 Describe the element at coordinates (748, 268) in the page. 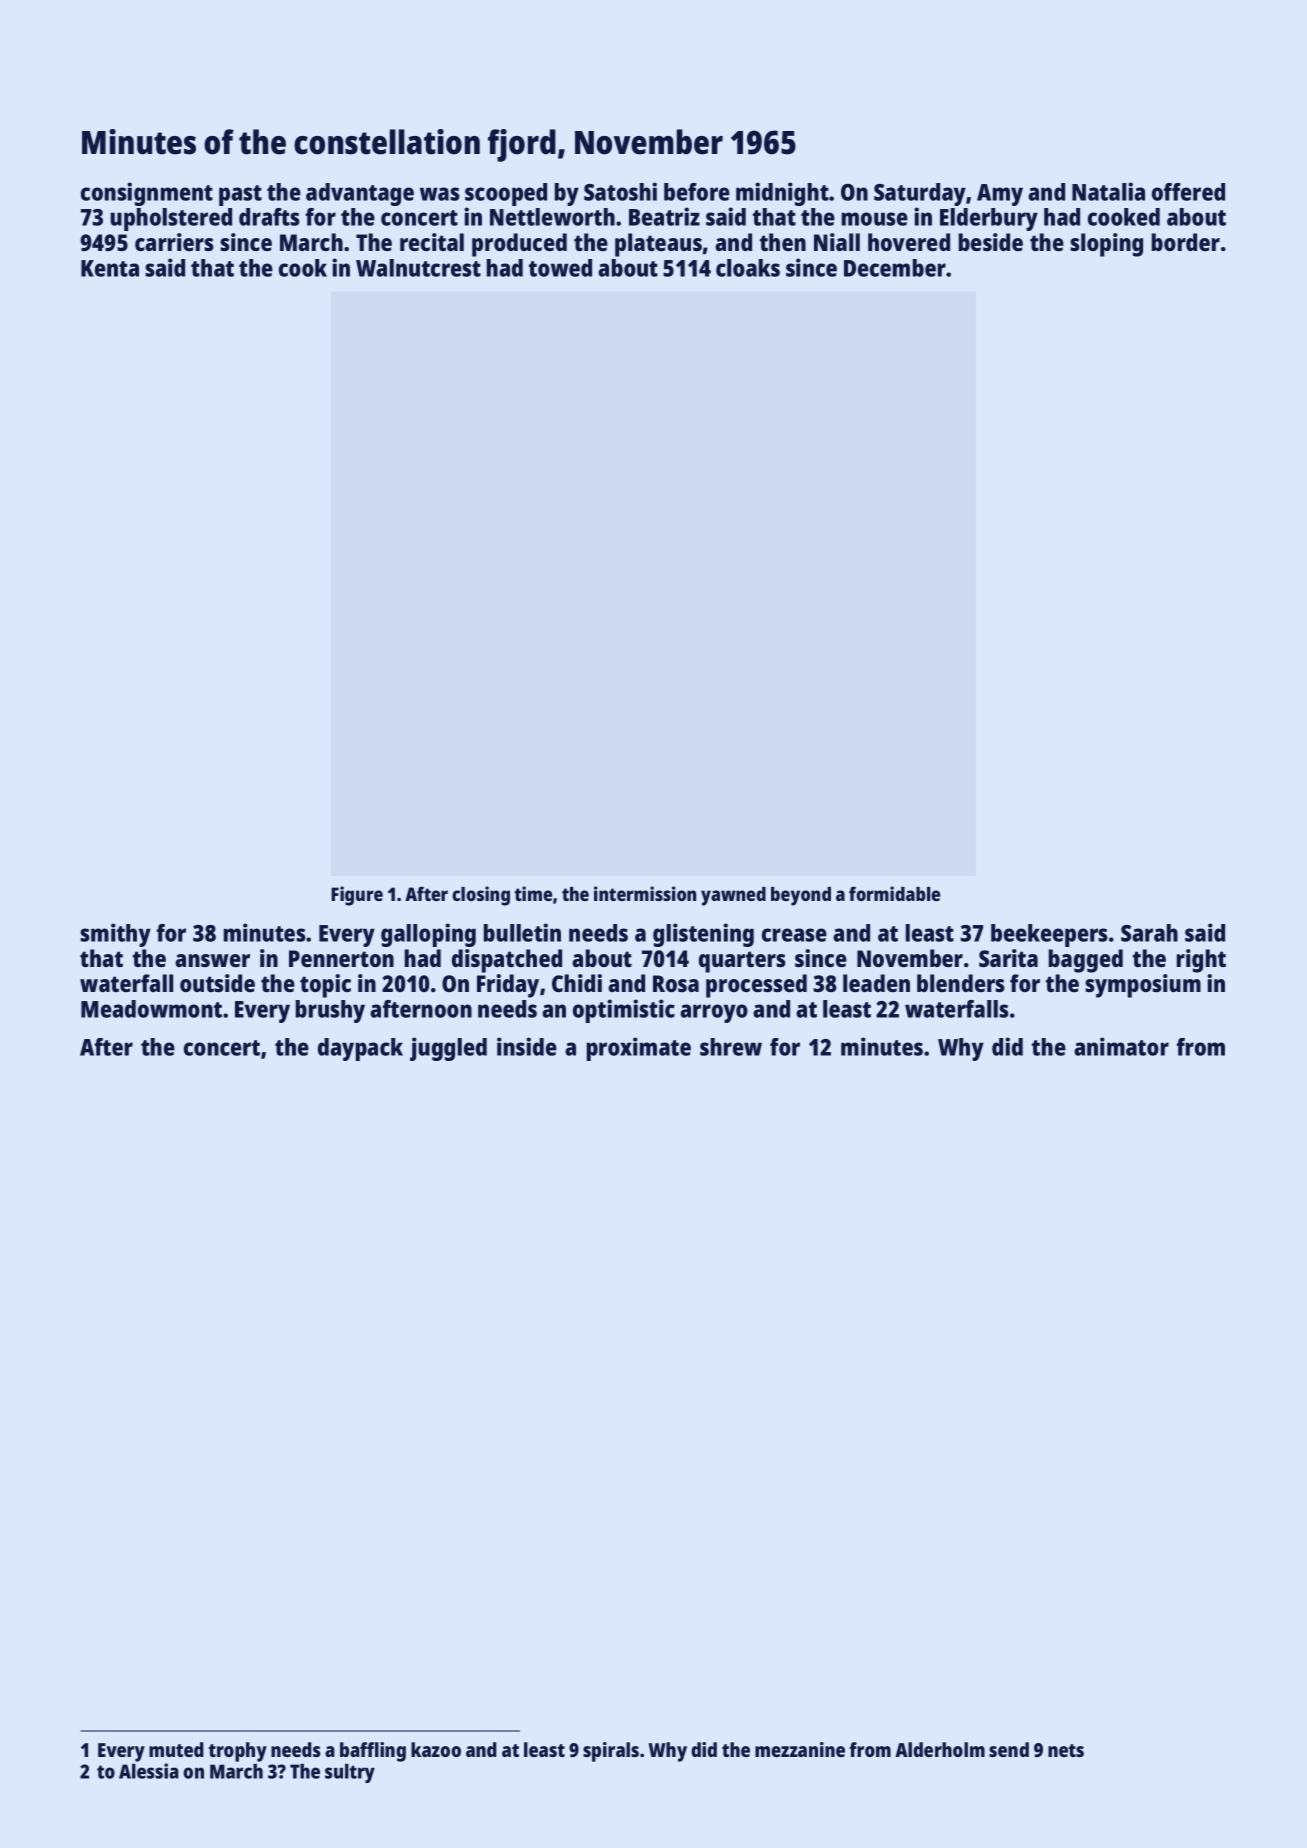

I see `cloaks` at that location.
